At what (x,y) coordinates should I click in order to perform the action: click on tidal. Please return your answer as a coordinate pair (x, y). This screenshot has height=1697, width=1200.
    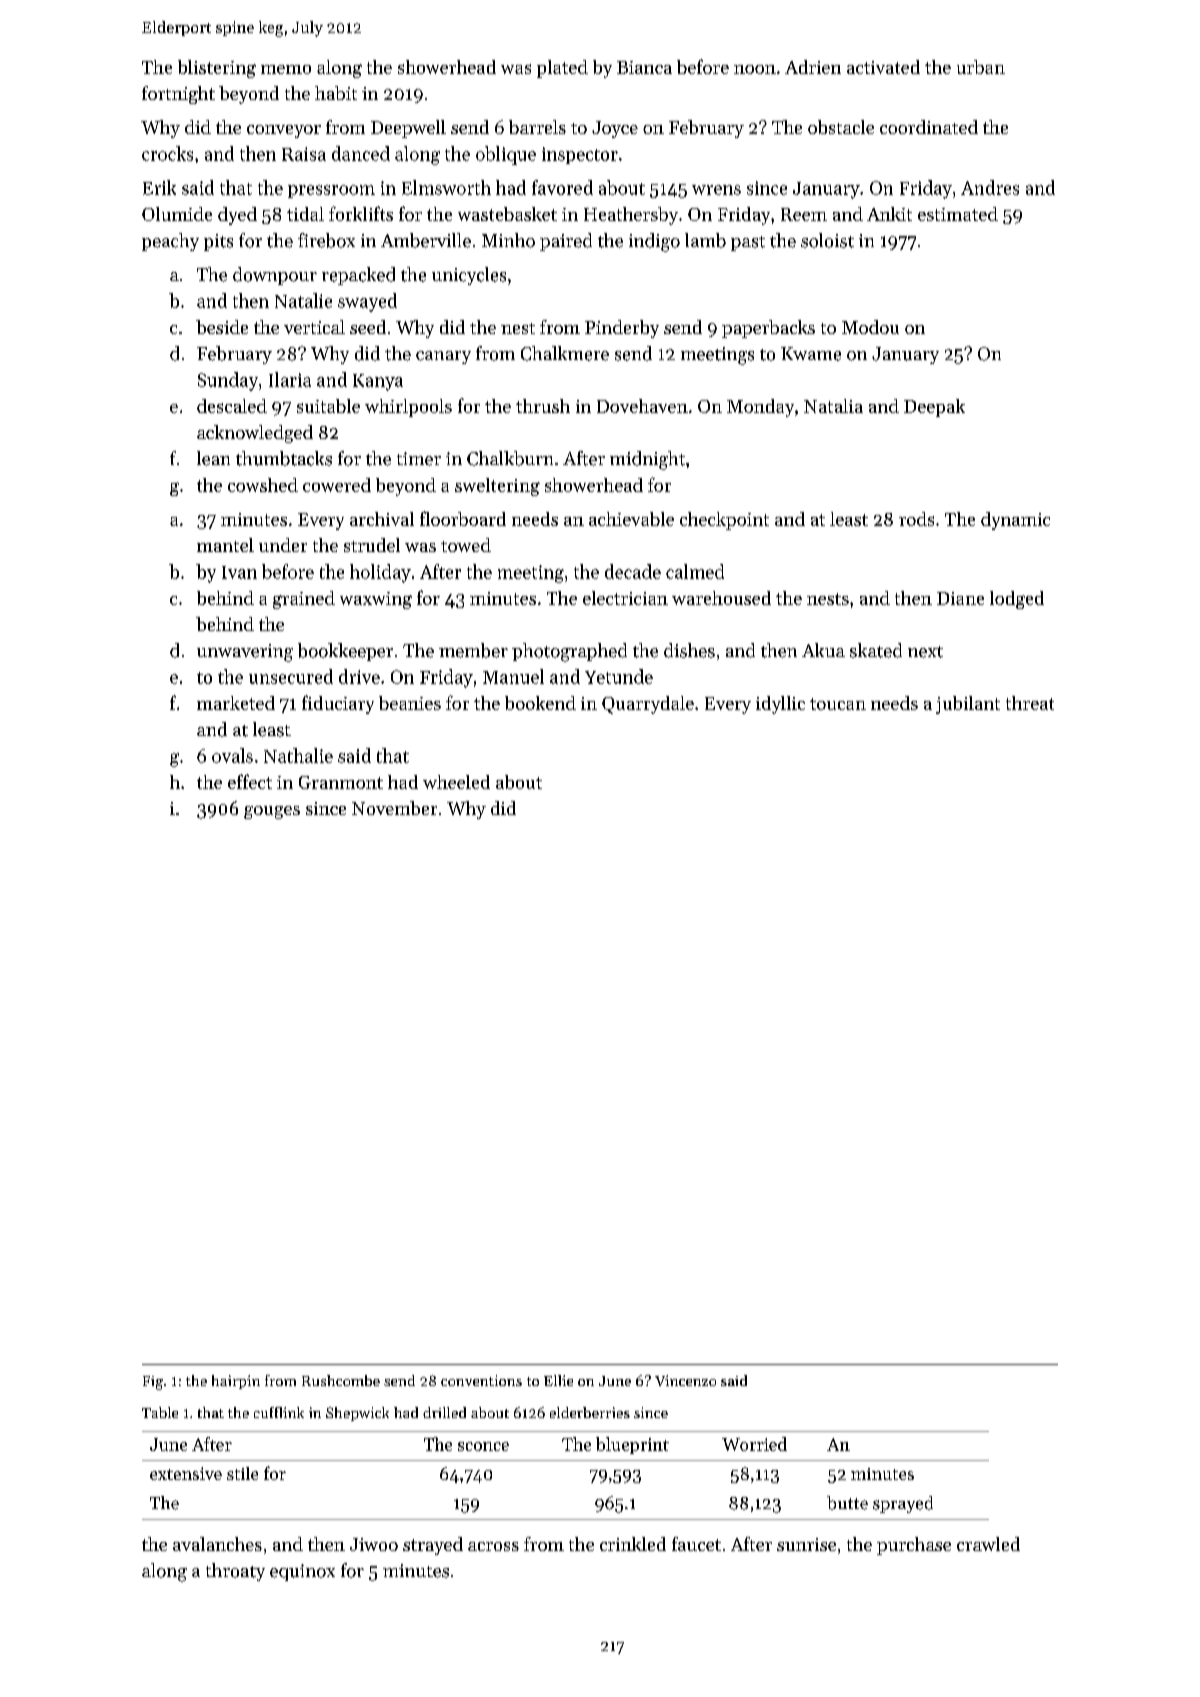
    Looking at the image, I should click on (305, 214).
